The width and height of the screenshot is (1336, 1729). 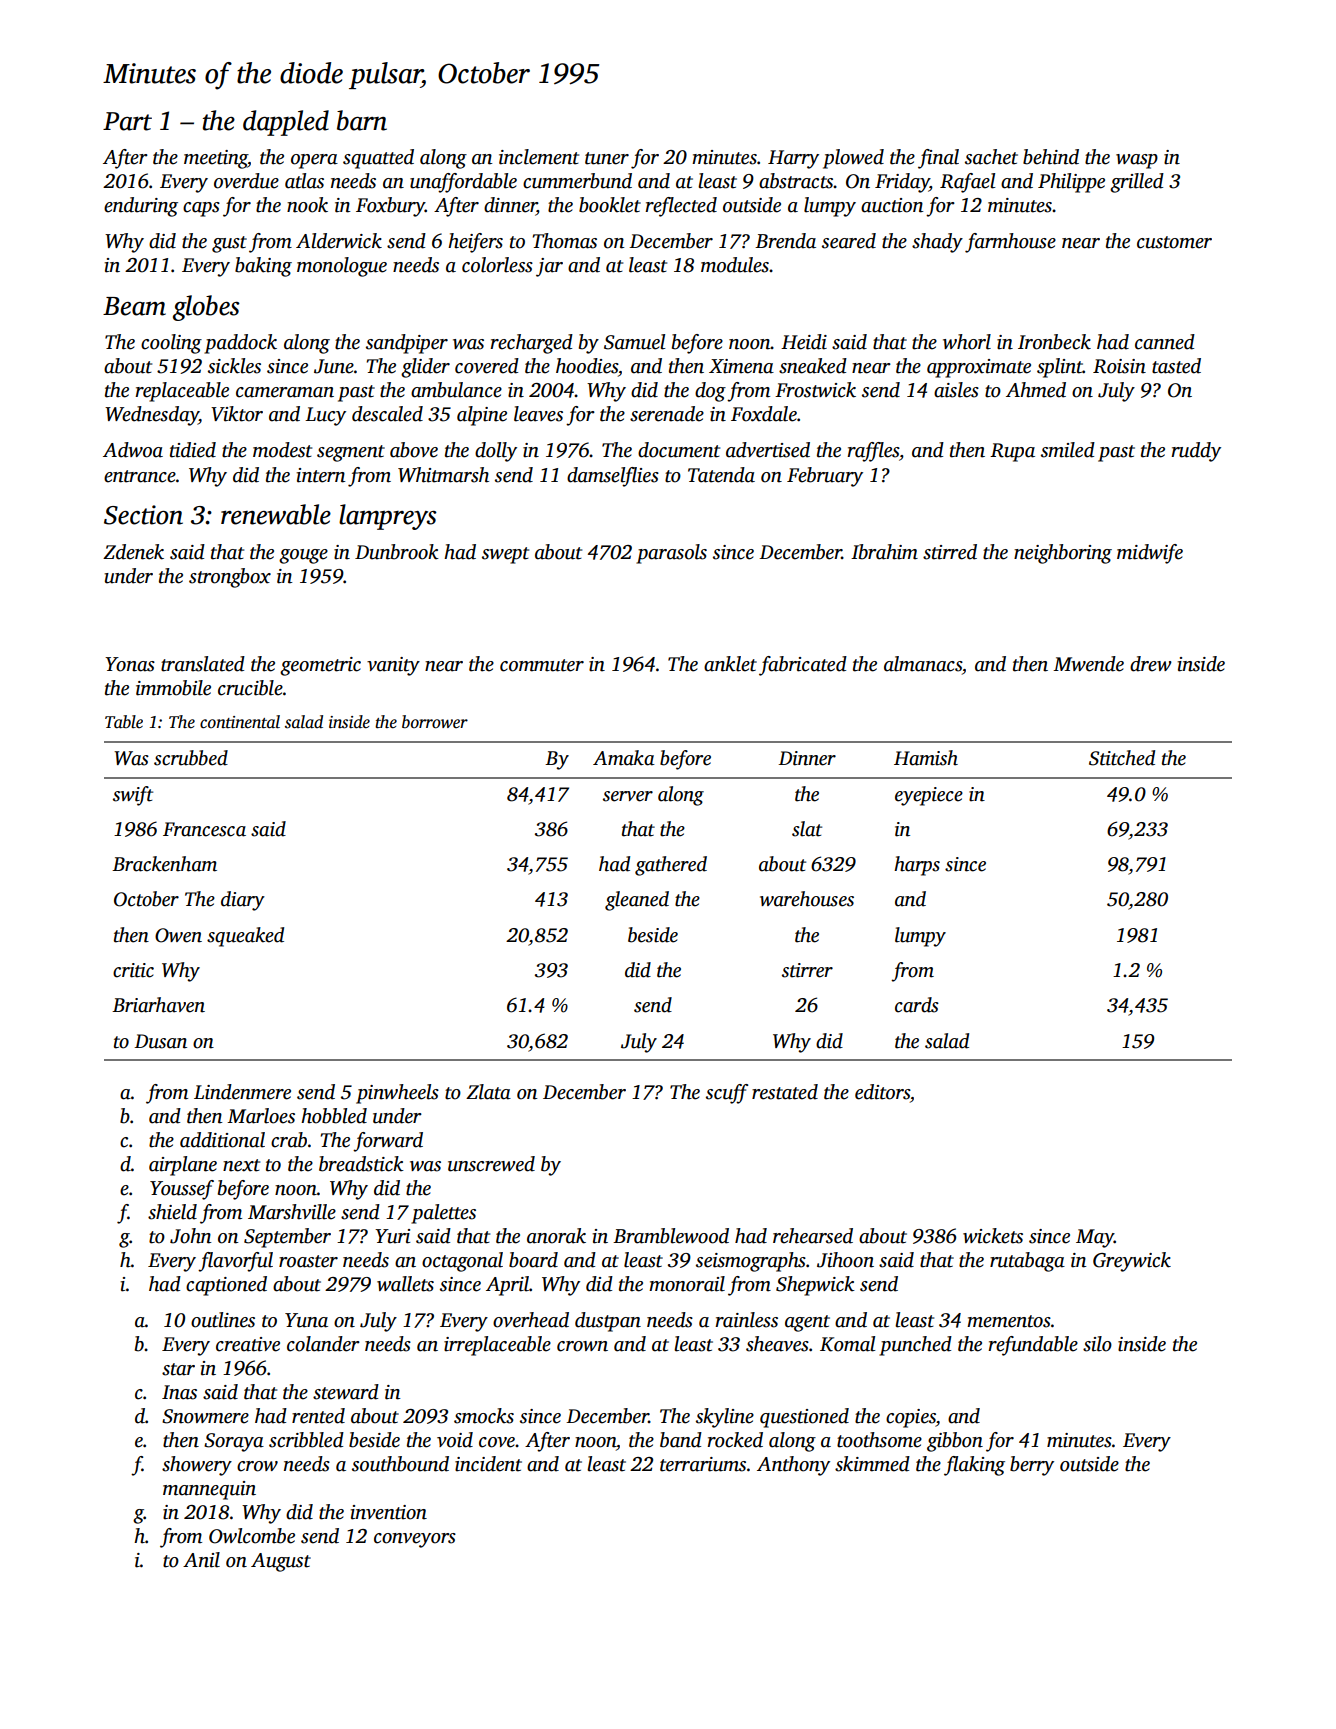 What do you see at coordinates (807, 899) in the screenshot?
I see `warehouses` at bounding box center [807, 899].
